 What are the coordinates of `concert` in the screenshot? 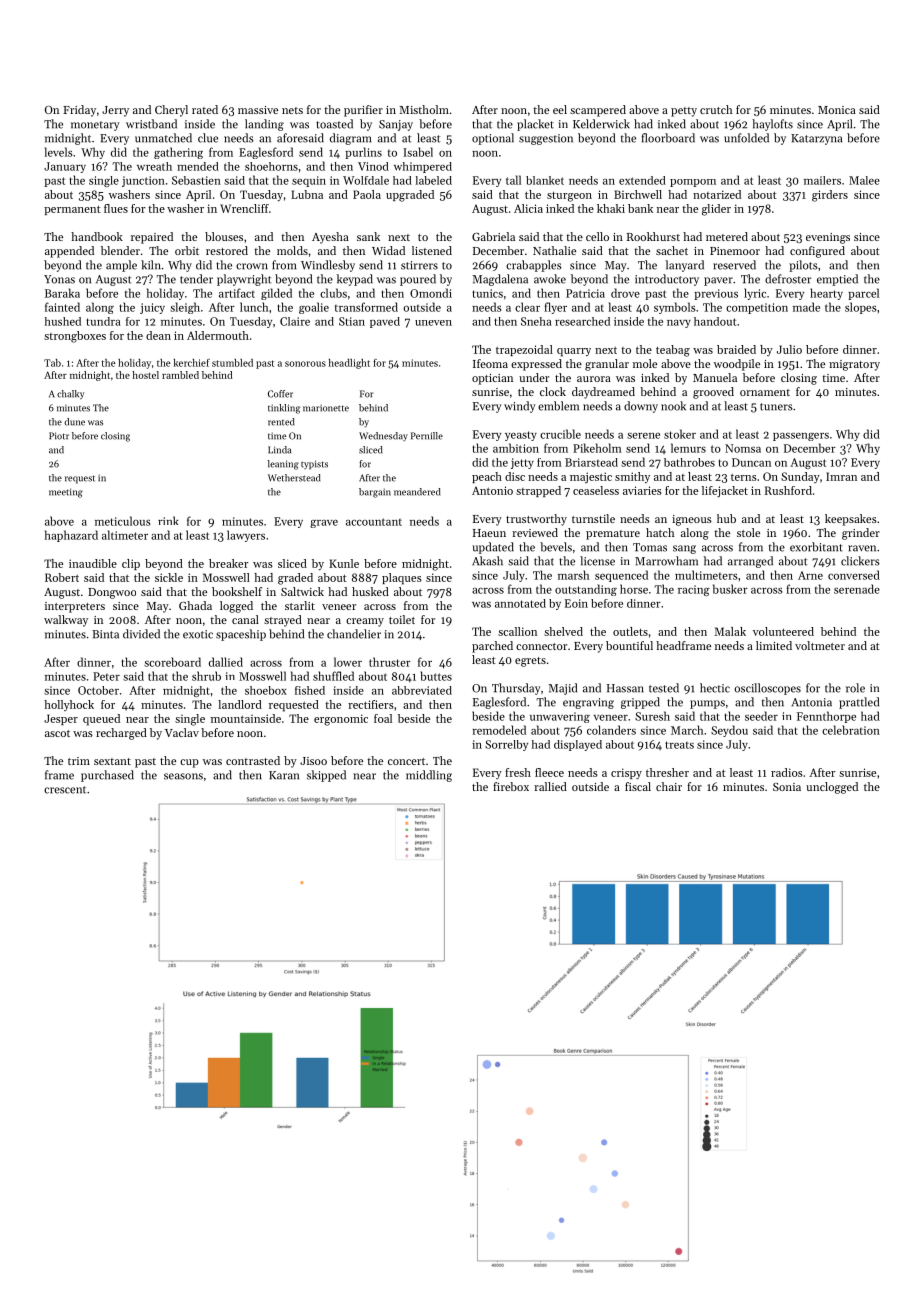 It's located at (406, 761).
